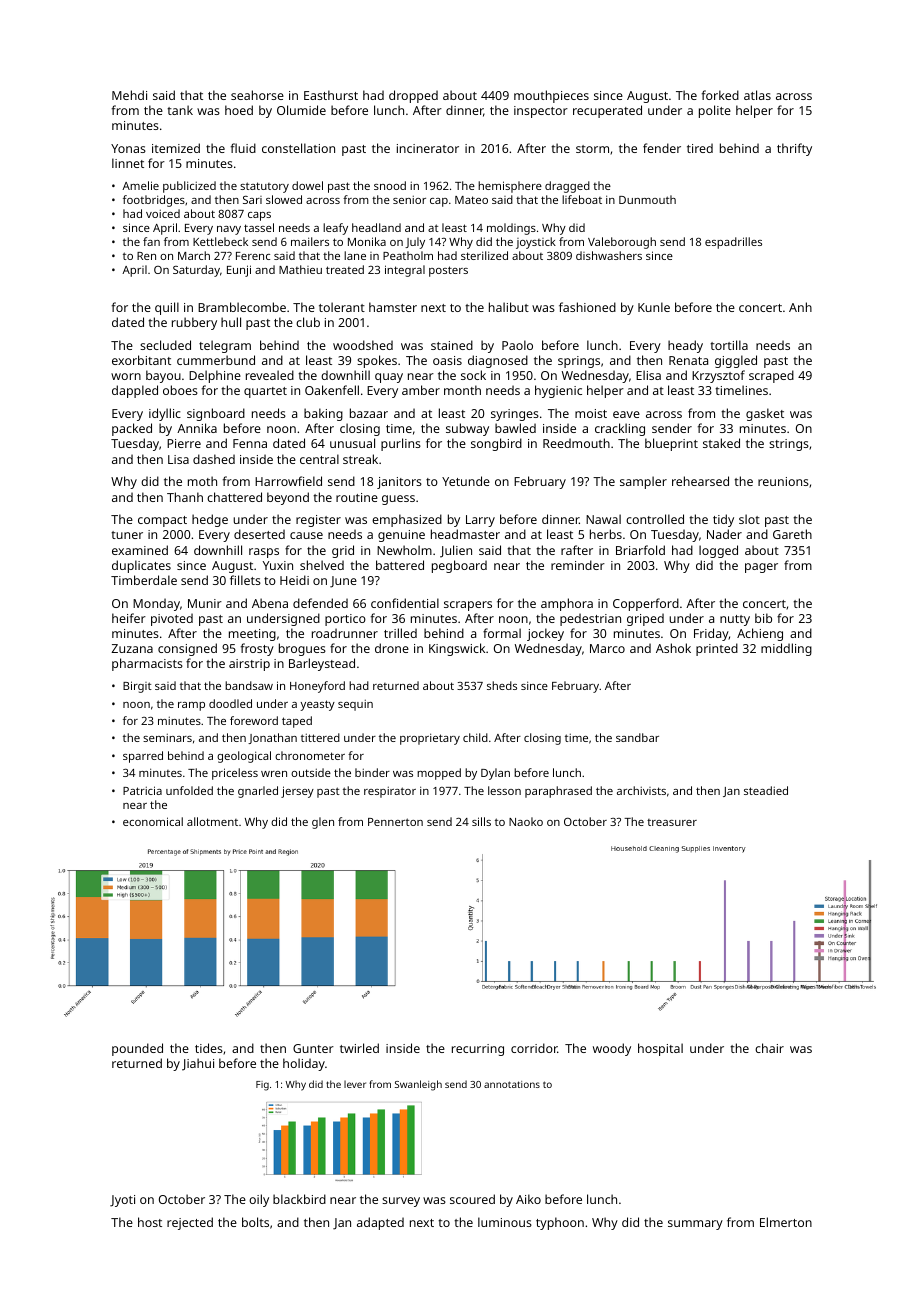  Describe the element at coordinates (672, 822) in the screenshot. I see `treasurer` at that location.
